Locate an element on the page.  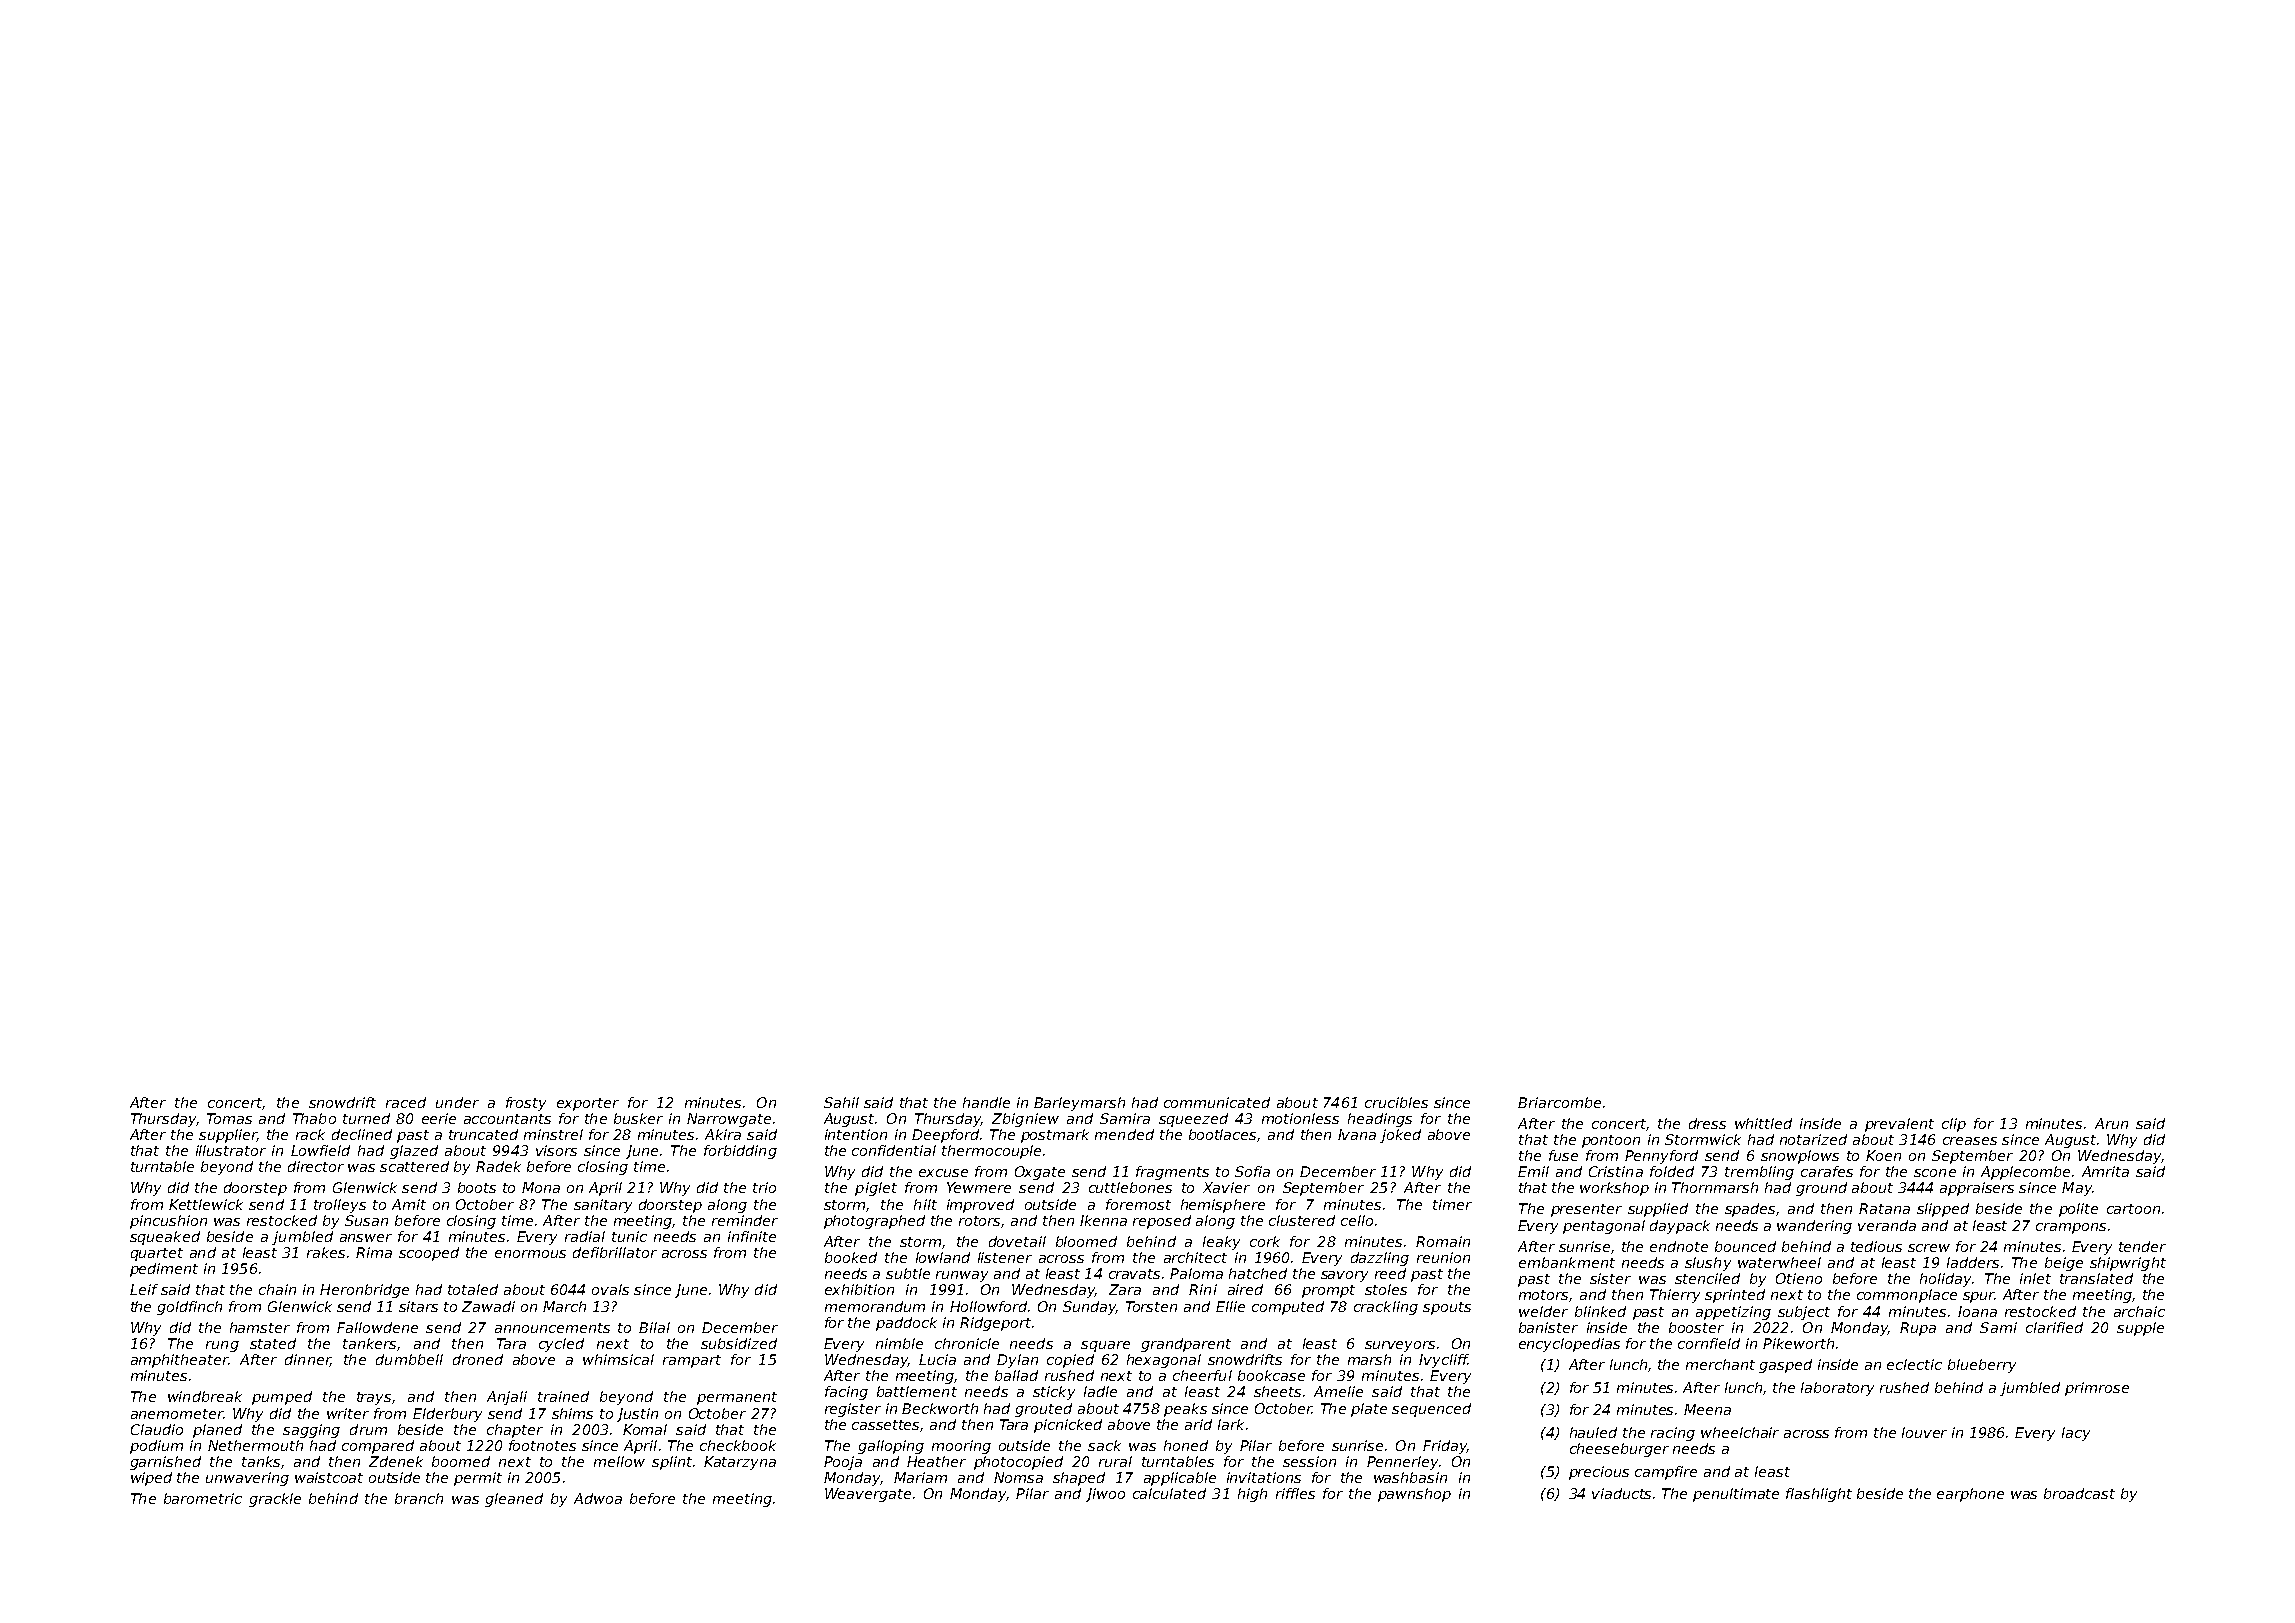
radial is located at coordinates (585, 1236).
